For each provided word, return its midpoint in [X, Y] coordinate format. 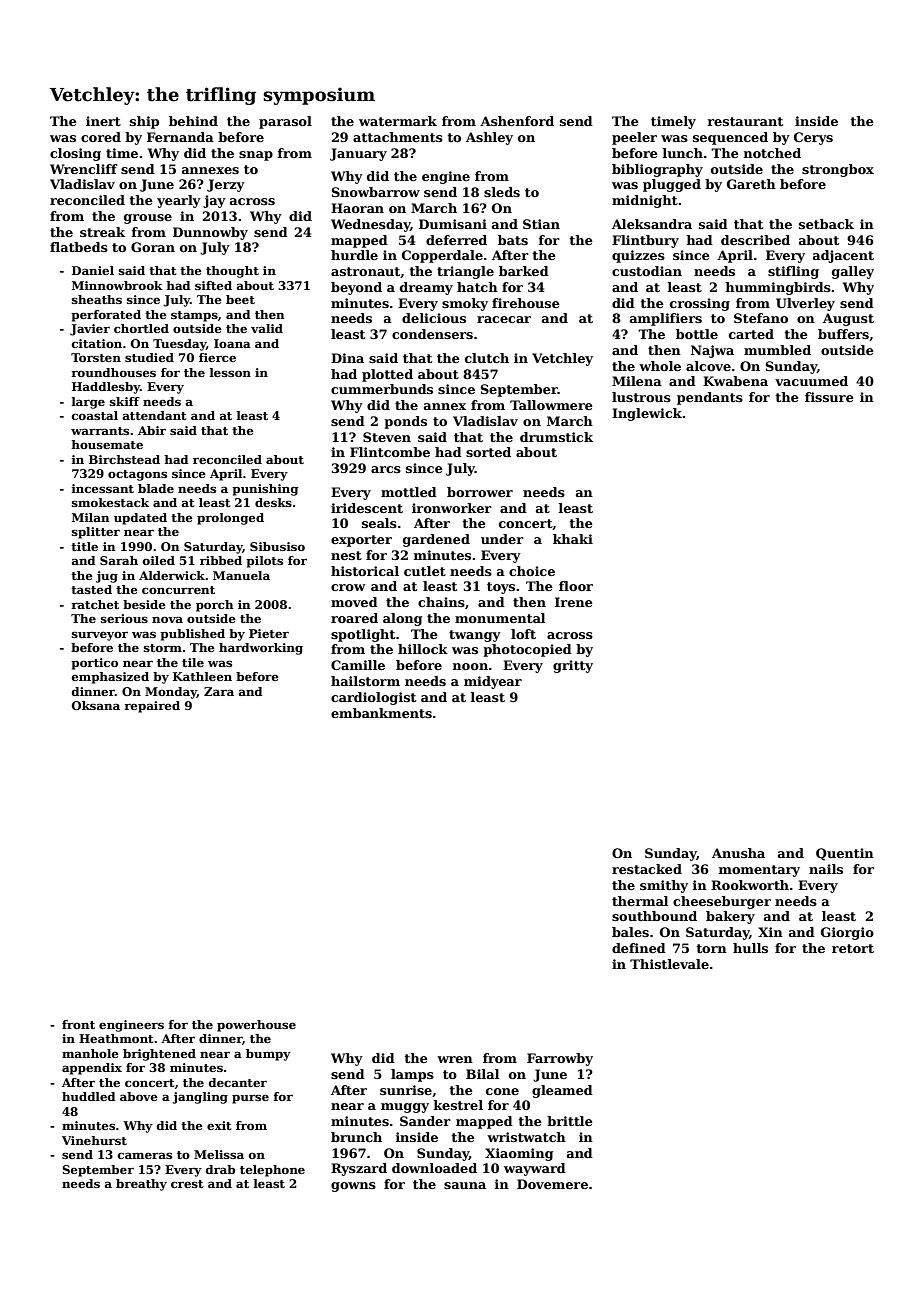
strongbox [838, 170]
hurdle [354, 255]
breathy [141, 1185]
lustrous [641, 397]
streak [102, 232]
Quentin [845, 854]
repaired [152, 707]
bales [630, 932]
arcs [386, 469]
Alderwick [172, 575]
